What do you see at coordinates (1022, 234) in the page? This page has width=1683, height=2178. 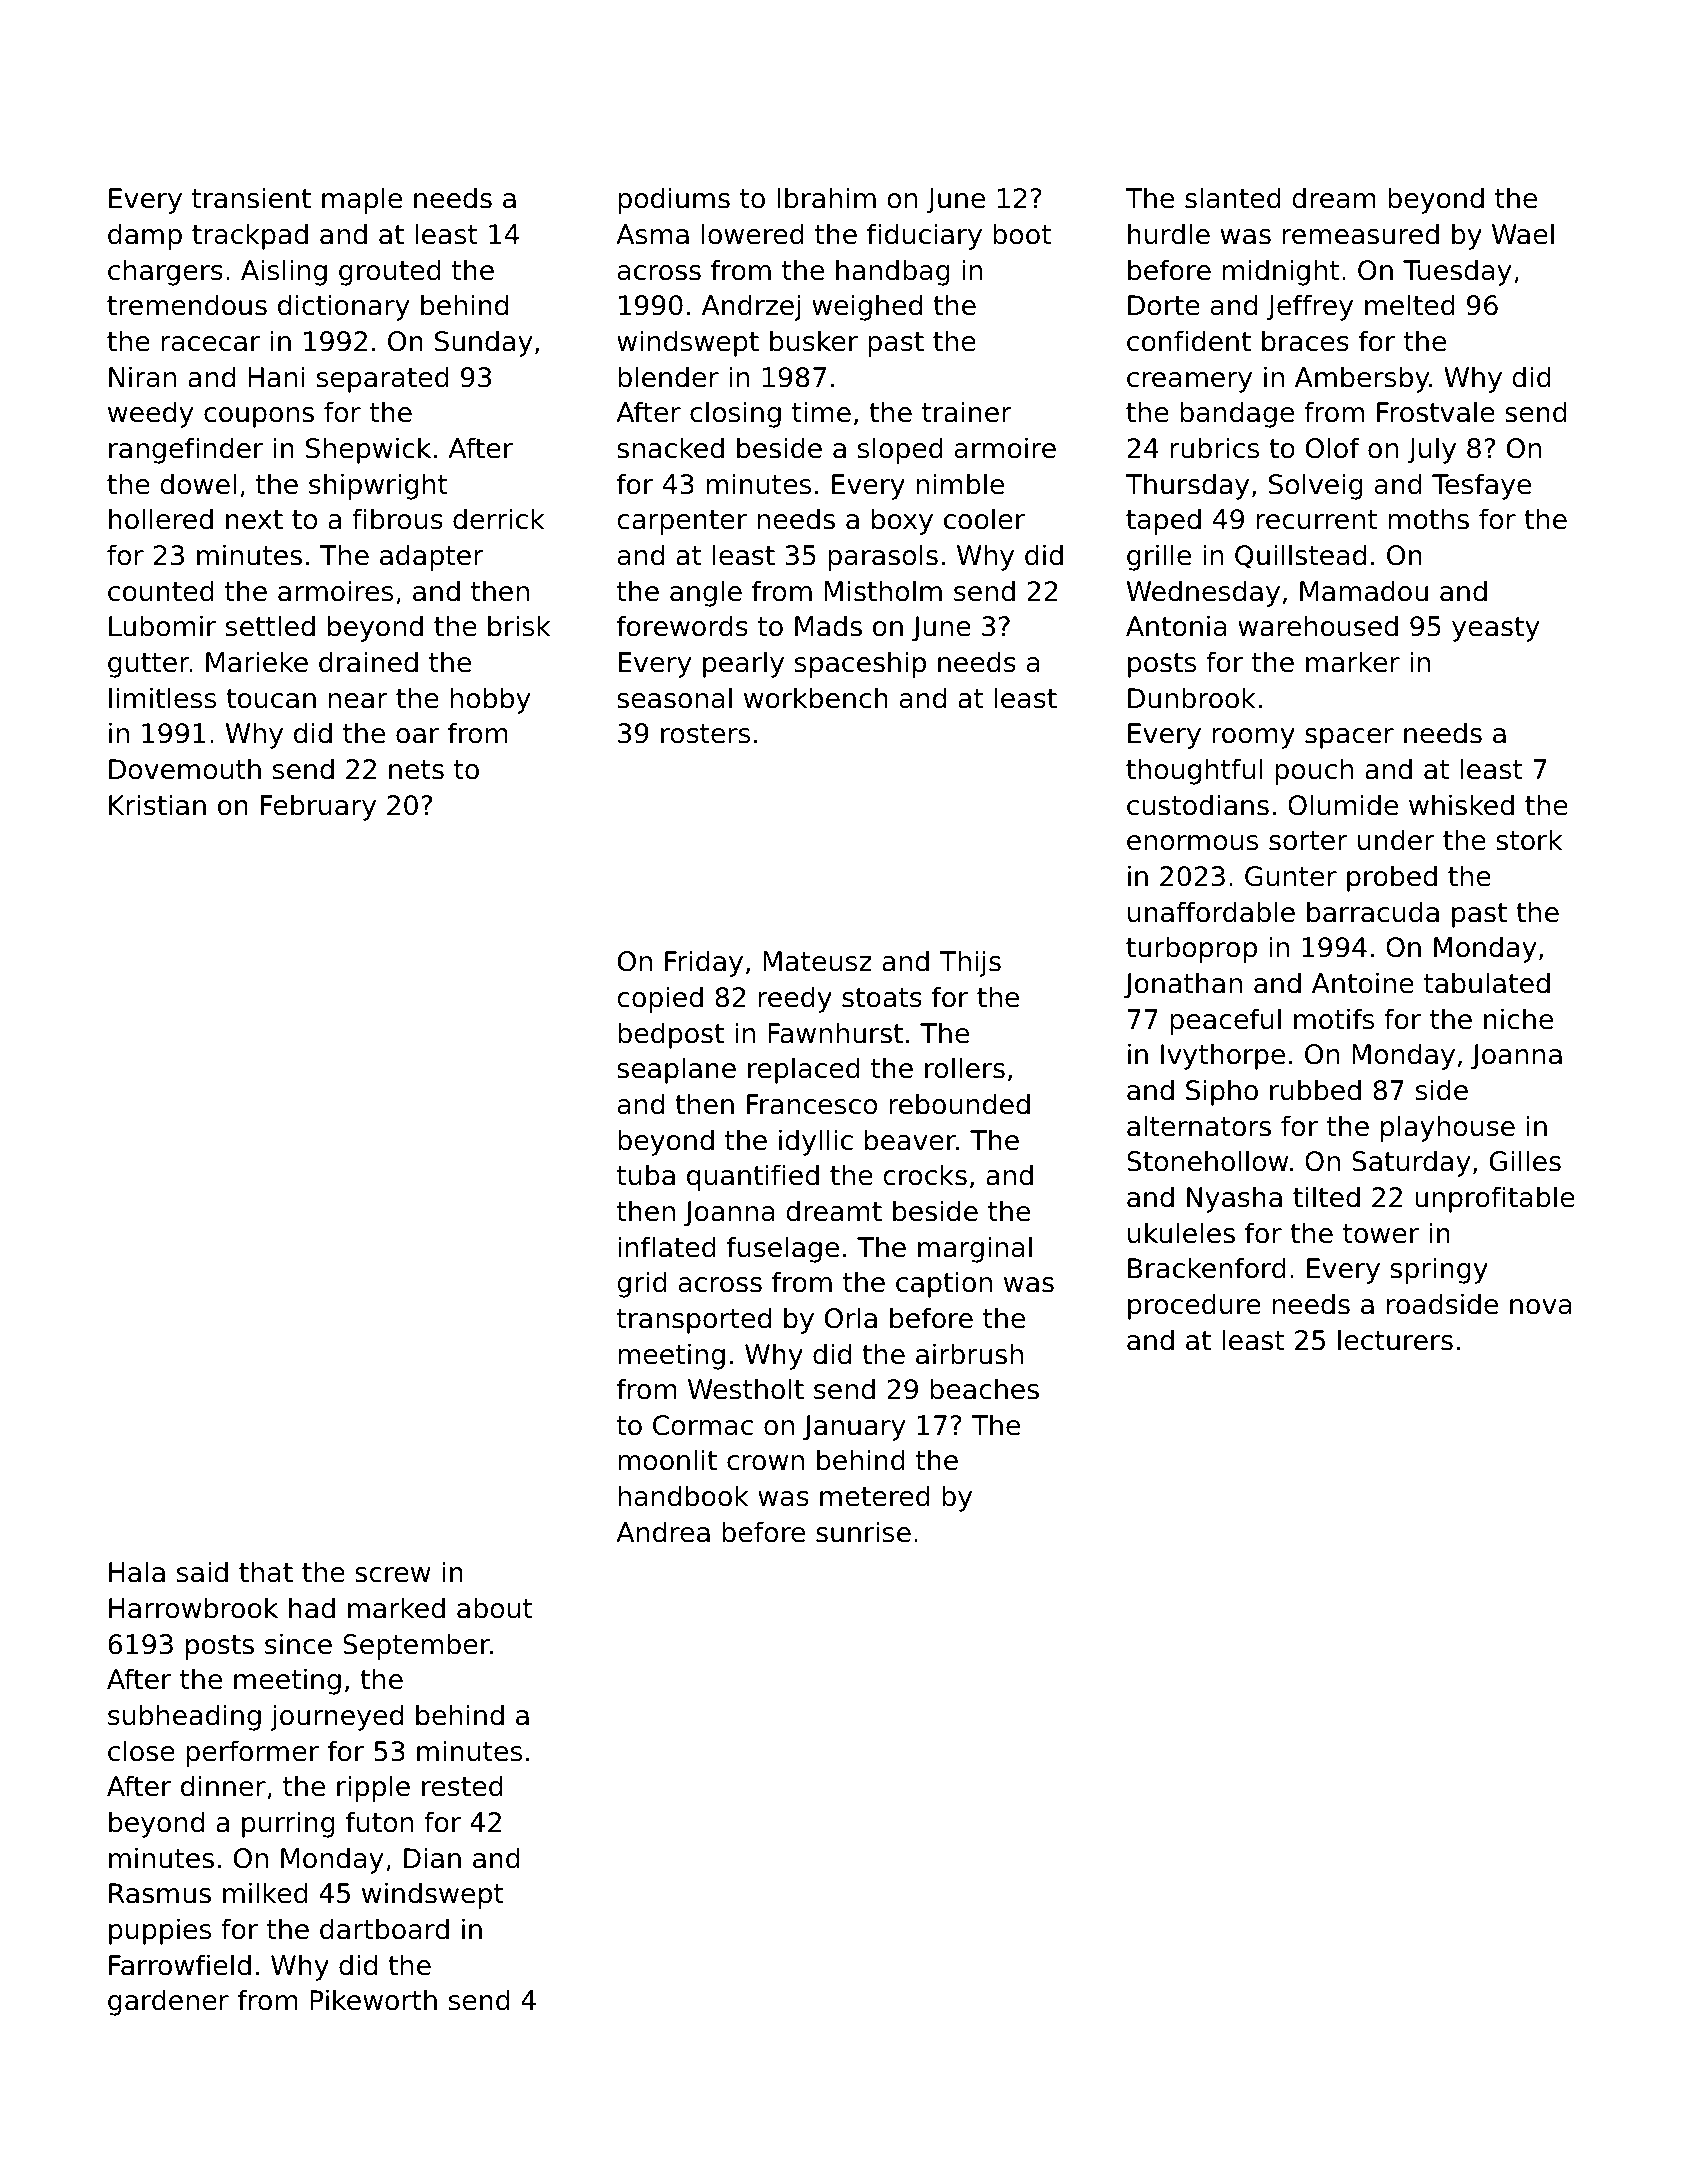 I see `boot` at bounding box center [1022, 234].
